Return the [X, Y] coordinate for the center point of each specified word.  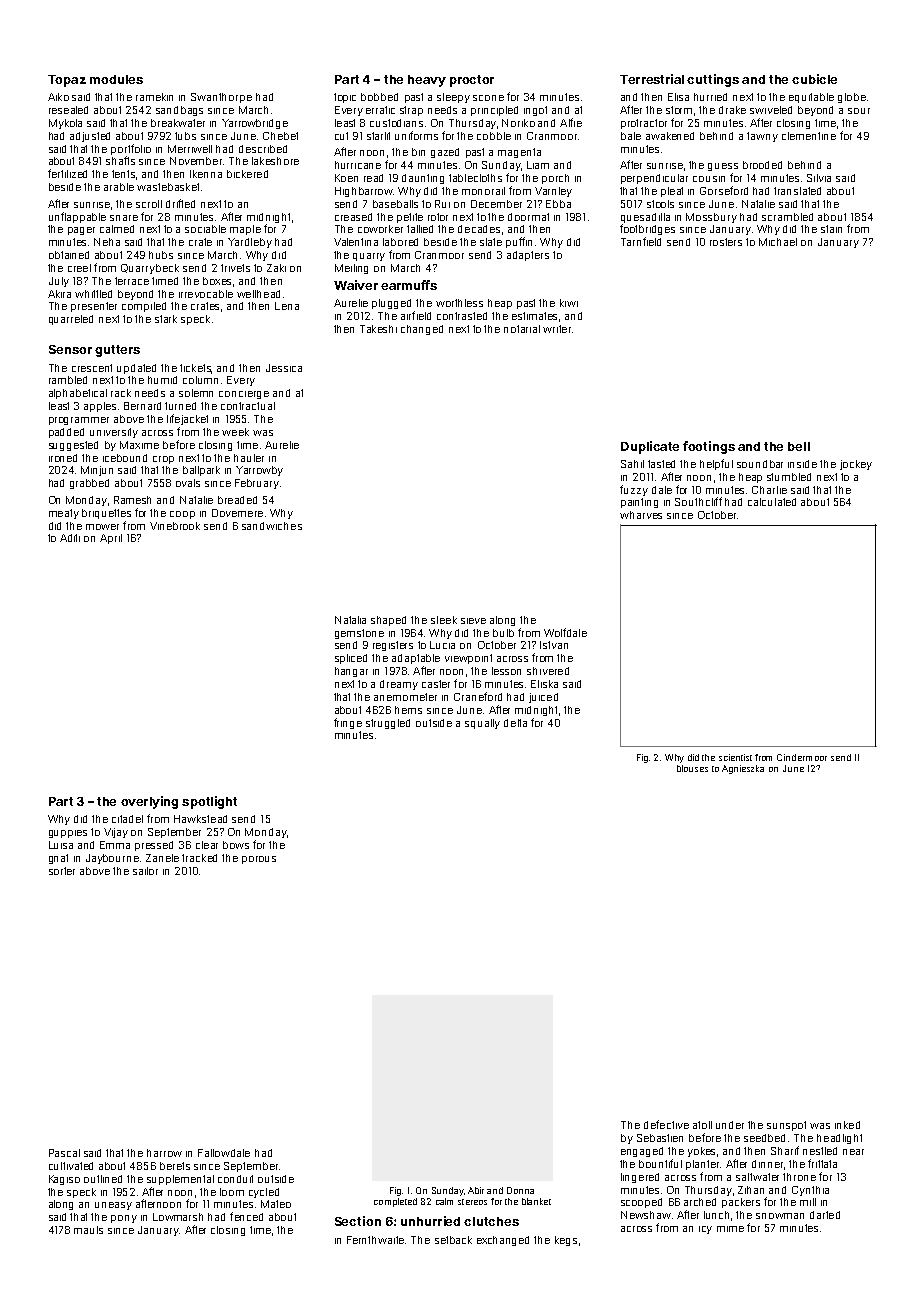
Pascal [64, 1153]
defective [666, 1124]
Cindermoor [802, 757]
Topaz [67, 81]
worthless [459, 303]
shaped [388, 621]
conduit [235, 1179]
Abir [476, 1190]
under [730, 1125]
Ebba [558, 204]
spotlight [209, 802]
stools [660, 204]
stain [831, 229]
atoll [702, 1125]
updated [136, 369]
